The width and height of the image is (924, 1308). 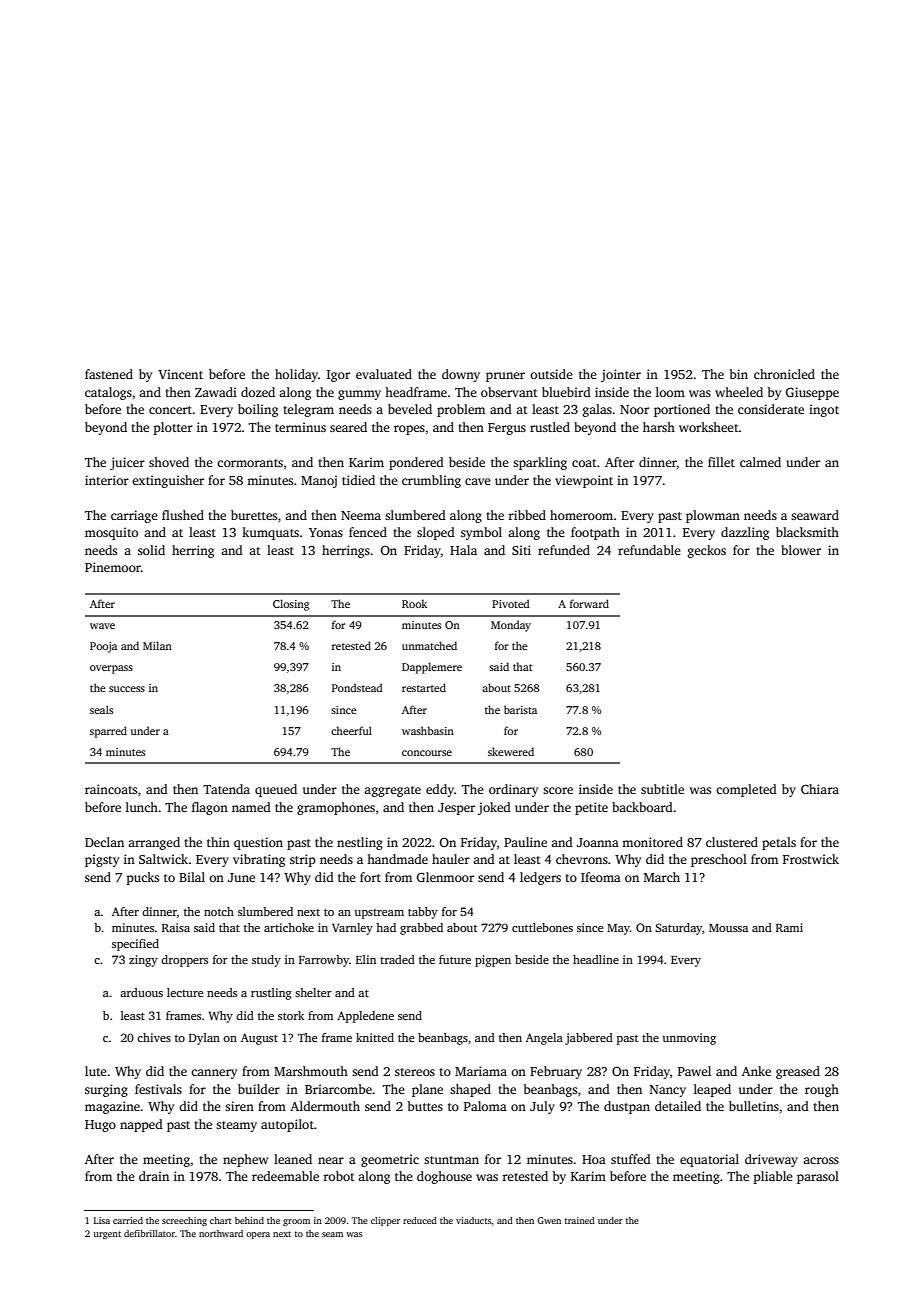 I want to click on blacksmith, so click(x=807, y=532).
